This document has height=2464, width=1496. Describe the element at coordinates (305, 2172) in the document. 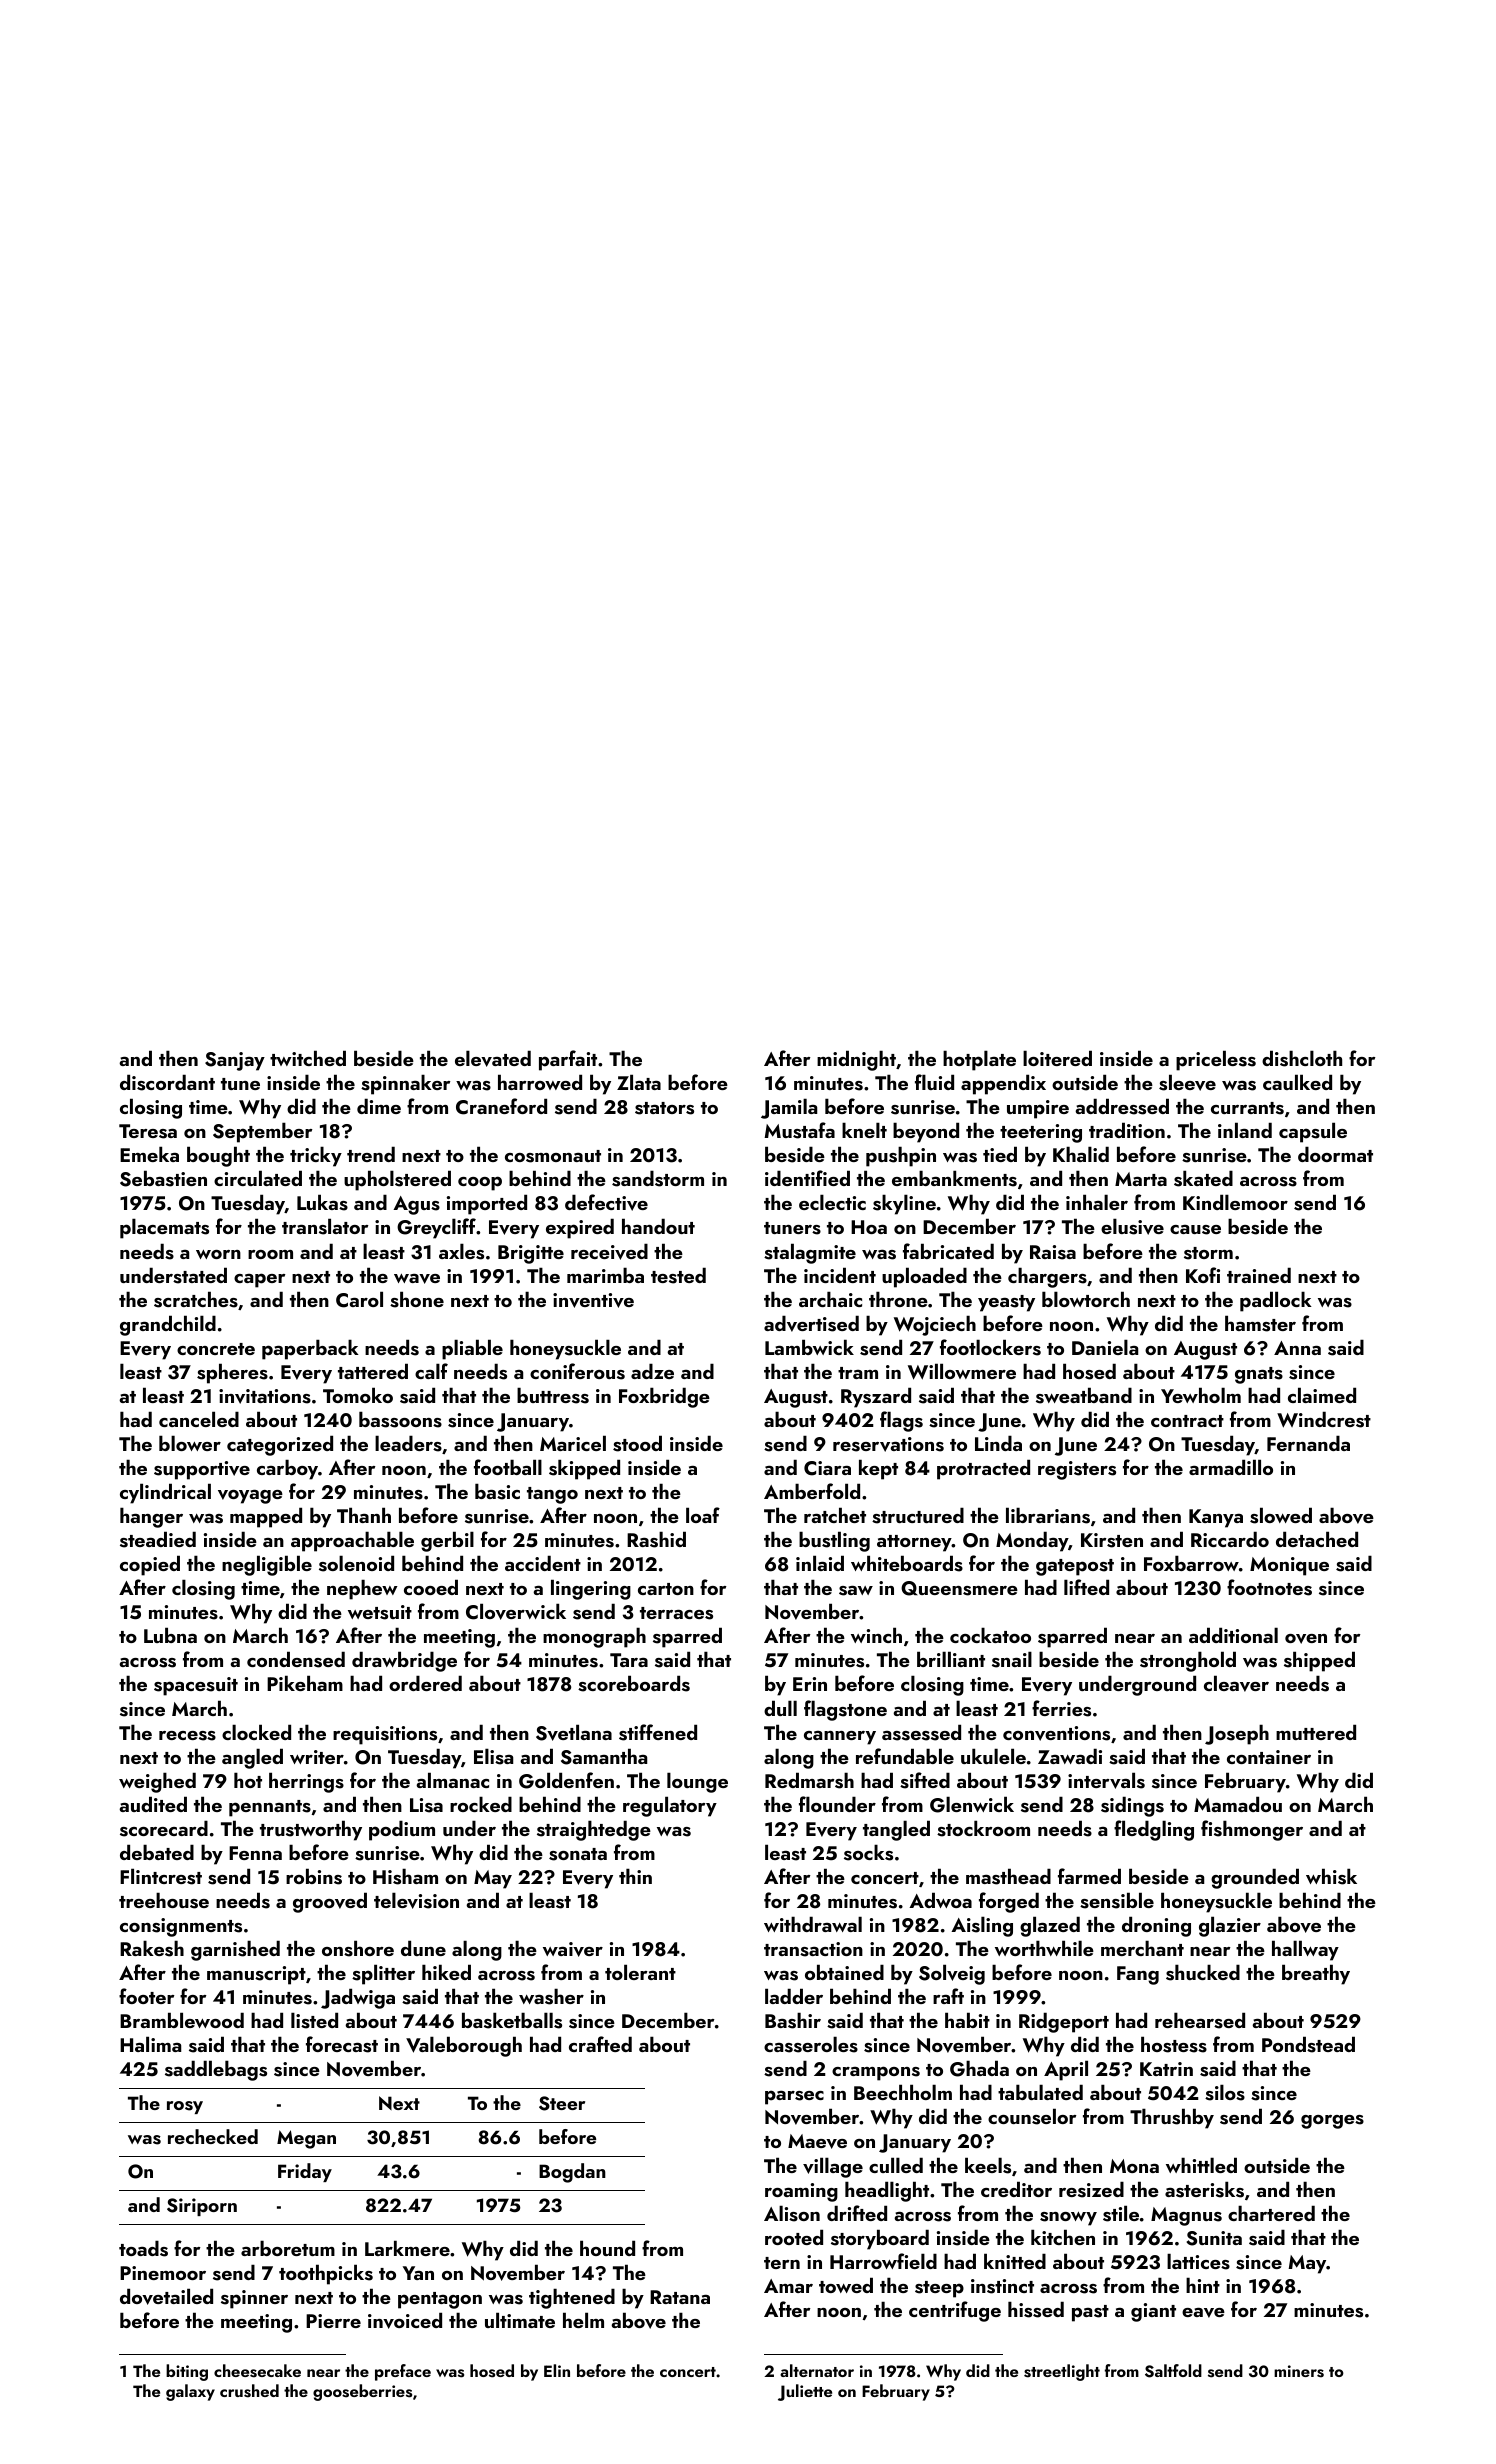

I see `Friday` at that location.
